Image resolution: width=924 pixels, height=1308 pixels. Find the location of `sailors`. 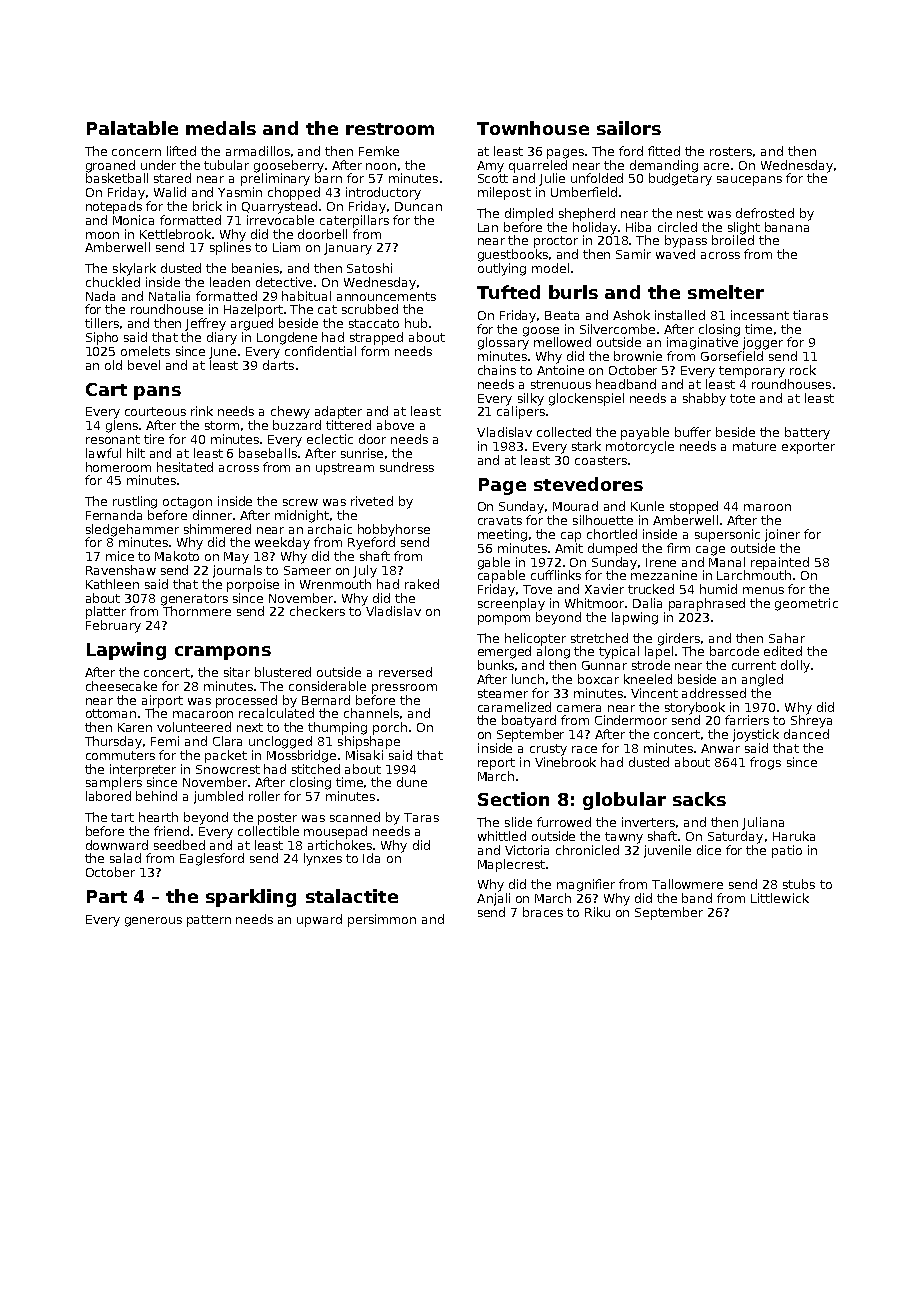

sailors is located at coordinates (629, 128).
